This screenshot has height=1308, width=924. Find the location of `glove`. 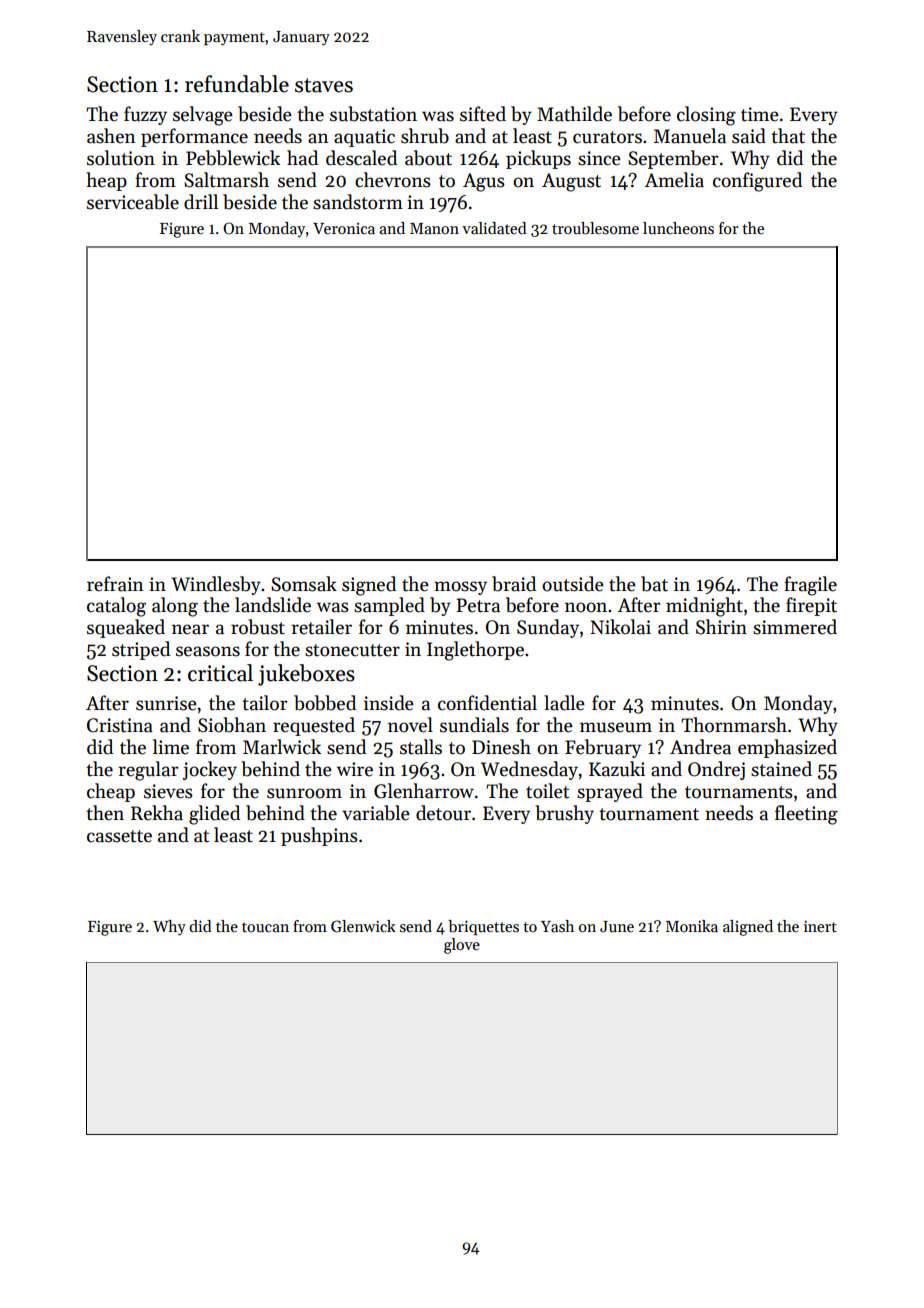

glove is located at coordinates (462, 946).
